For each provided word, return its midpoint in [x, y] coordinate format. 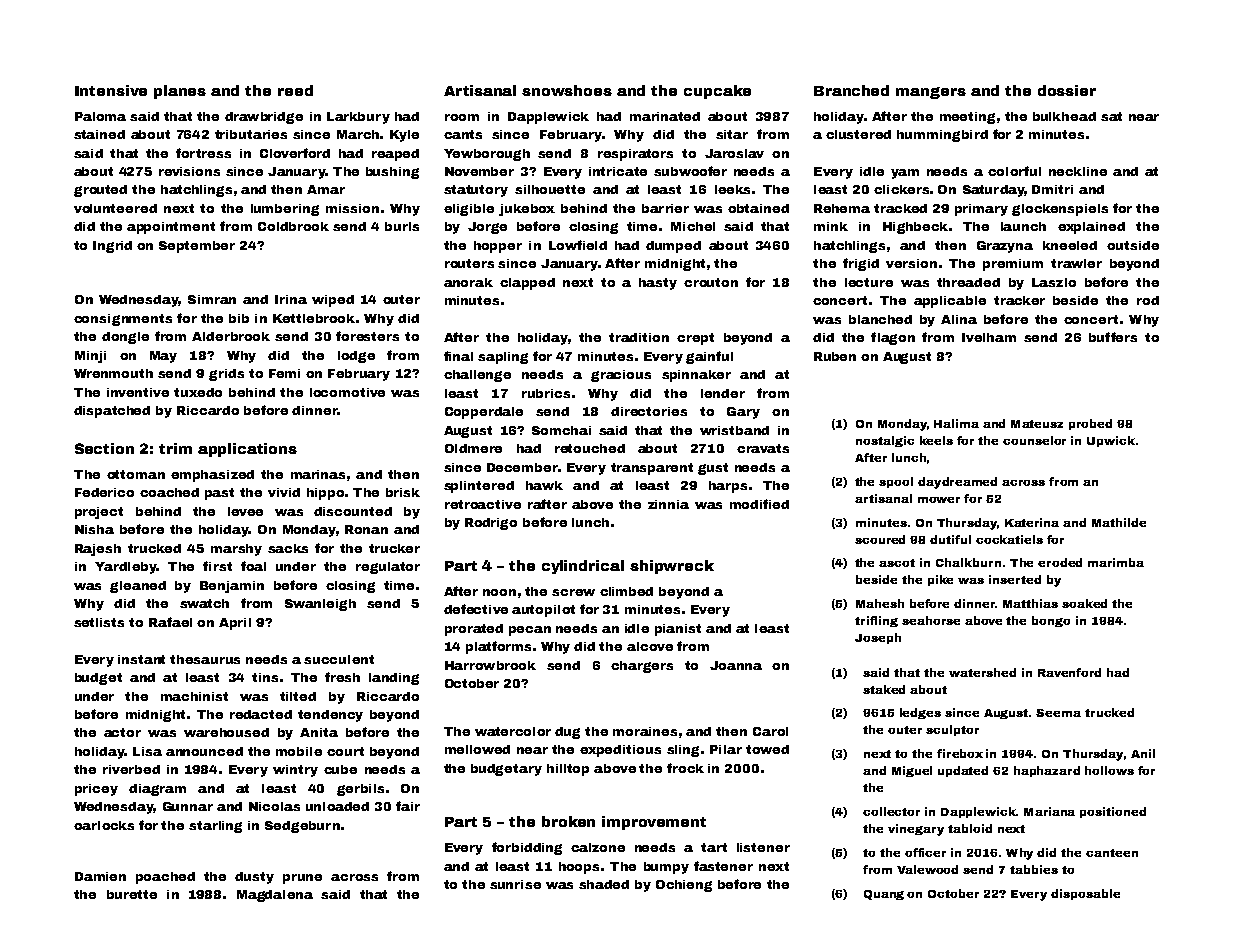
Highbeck [915, 228]
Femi [284, 373]
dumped [673, 247]
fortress [203, 153]
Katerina [1032, 522]
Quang [884, 895]
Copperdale [484, 413]
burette [132, 894]
